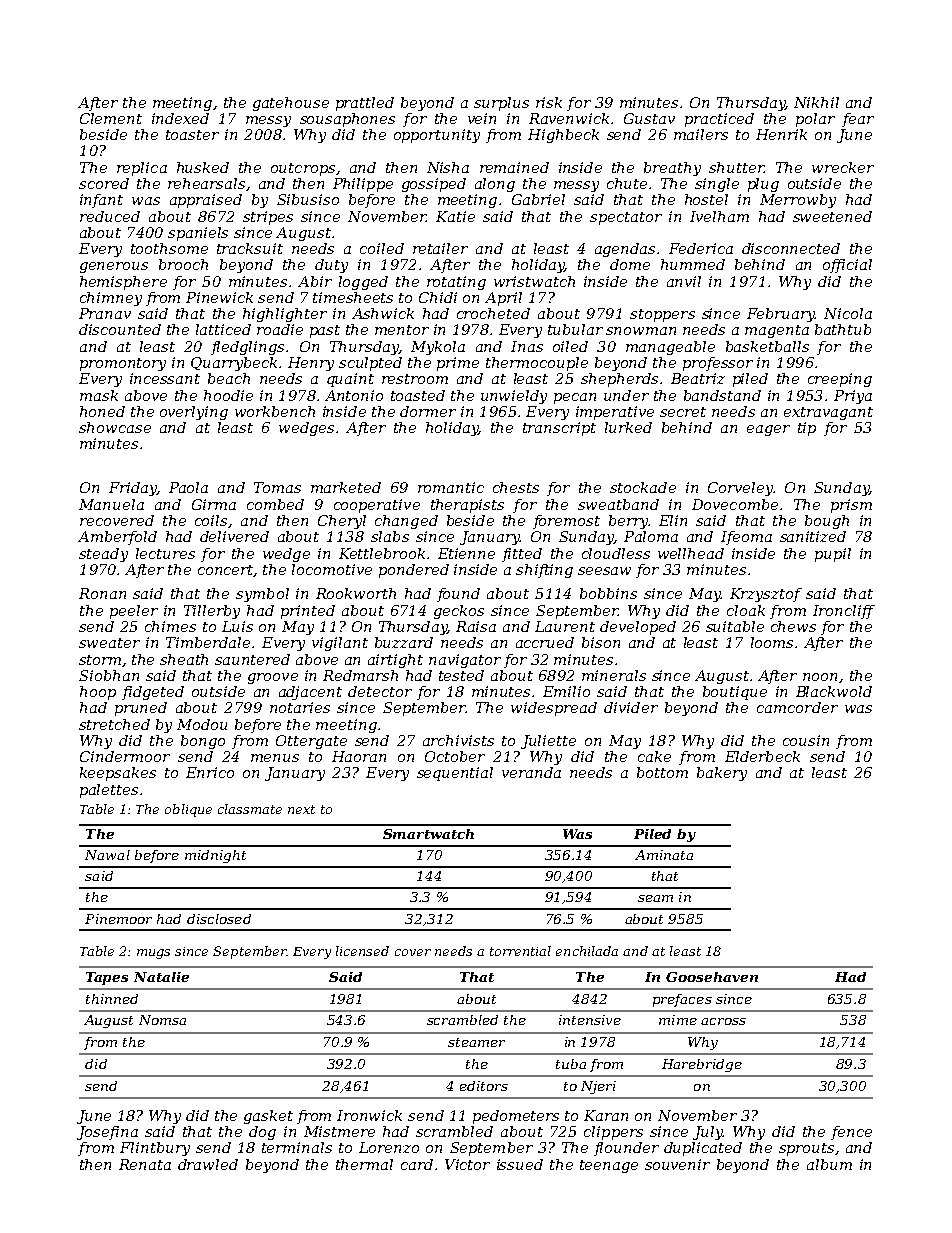  I want to click on wristwatch, so click(534, 281).
